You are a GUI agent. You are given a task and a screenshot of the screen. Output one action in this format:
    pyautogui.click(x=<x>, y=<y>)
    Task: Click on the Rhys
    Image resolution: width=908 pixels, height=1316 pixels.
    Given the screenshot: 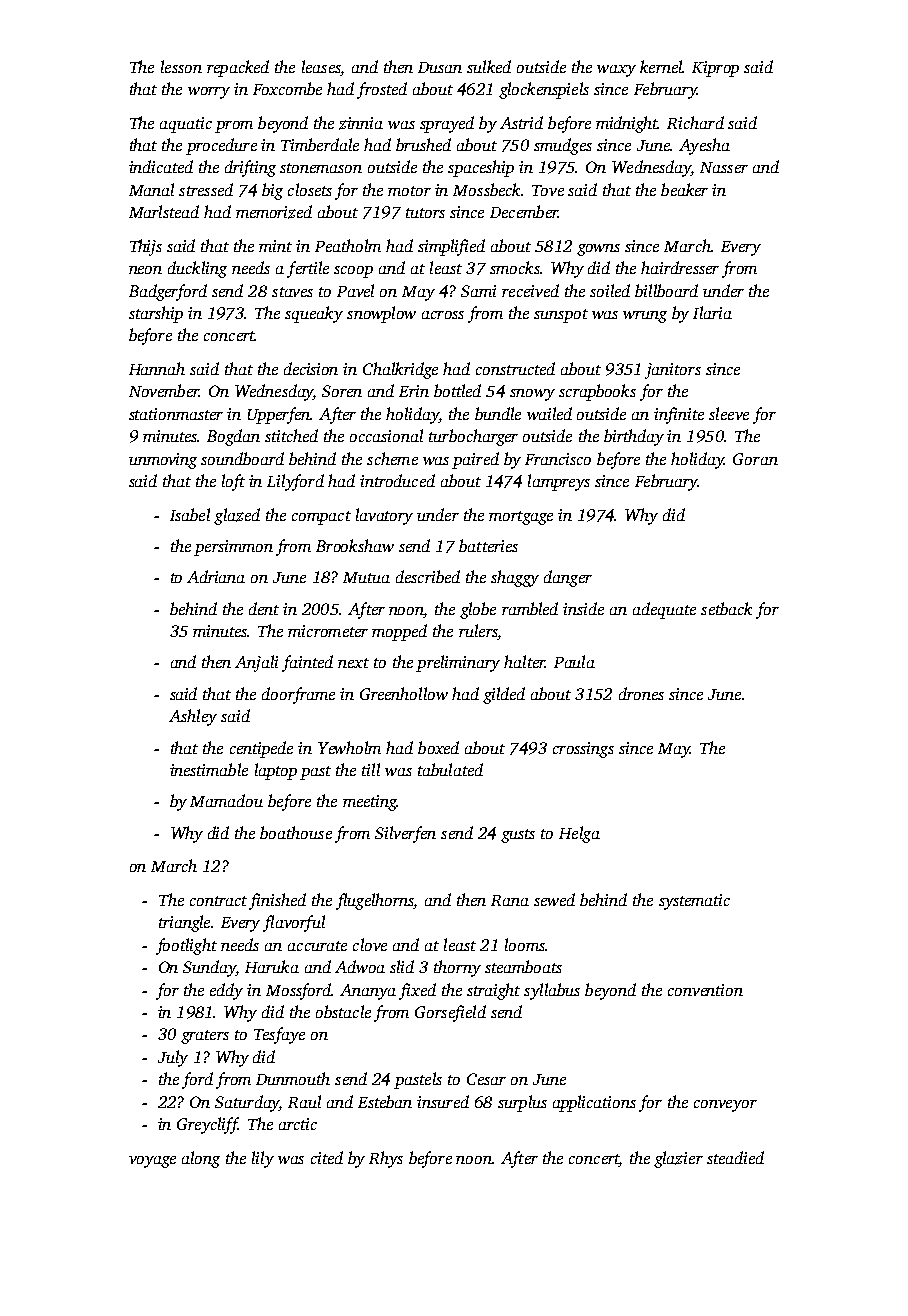 What is the action you would take?
    pyautogui.click(x=386, y=1159)
